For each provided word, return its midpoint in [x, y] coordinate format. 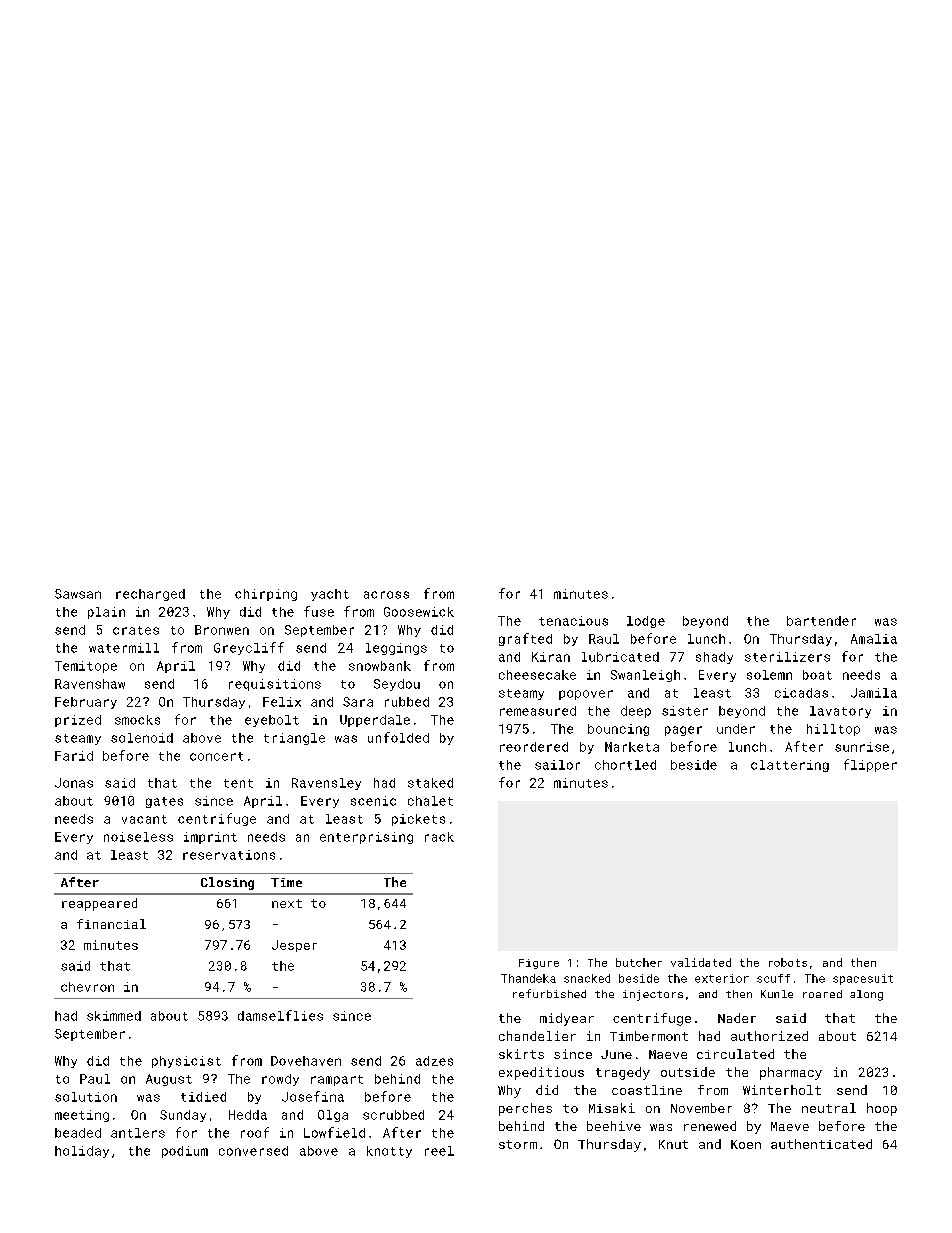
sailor [557, 765]
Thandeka [528, 978]
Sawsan [78, 594]
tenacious [573, 621]
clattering [790, 766]
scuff [773, 978]
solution [86, 1097]
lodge [646, 622]
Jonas [74, 783]
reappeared [99, 904]
